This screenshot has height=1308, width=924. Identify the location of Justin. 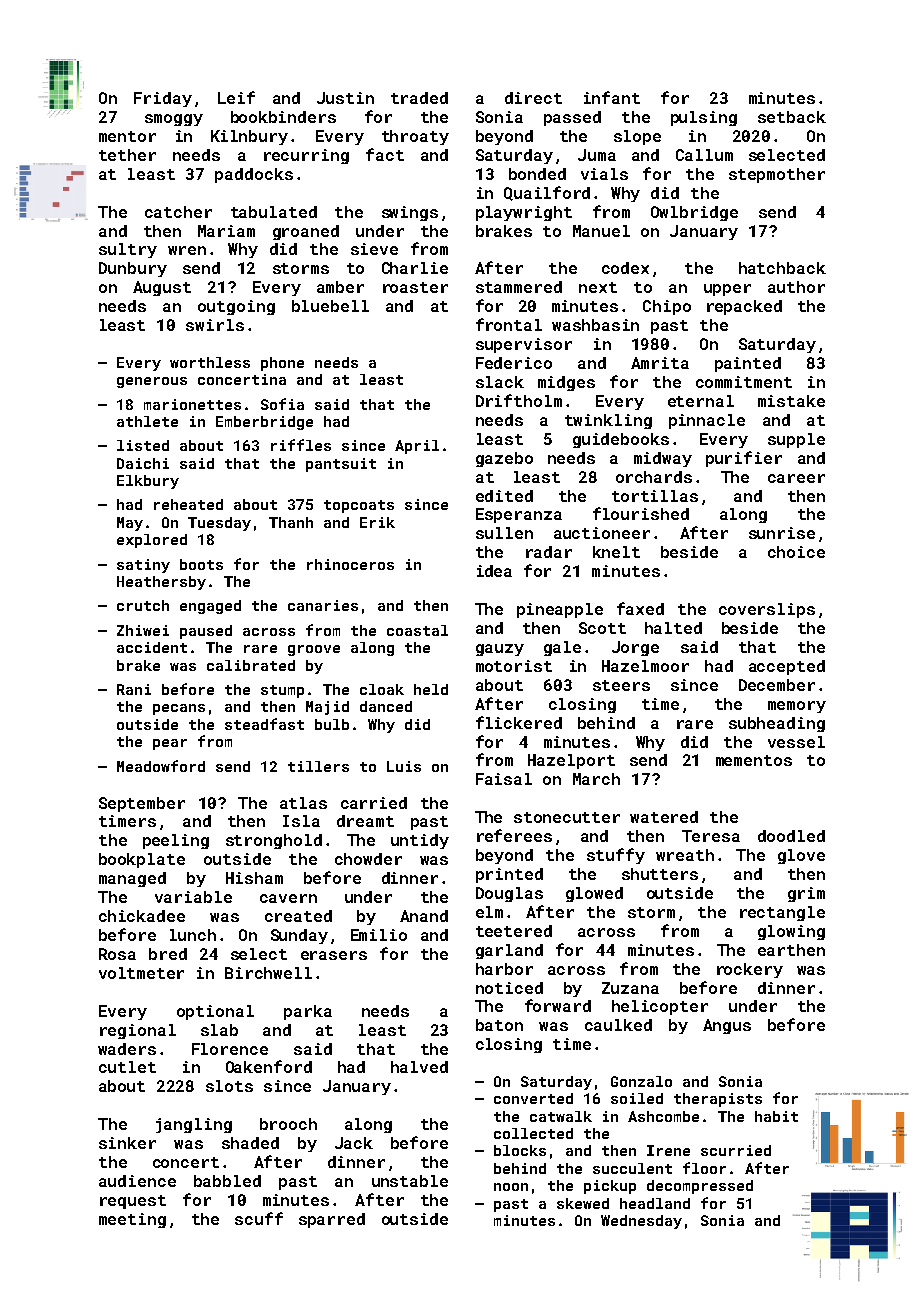
(345, 98).
